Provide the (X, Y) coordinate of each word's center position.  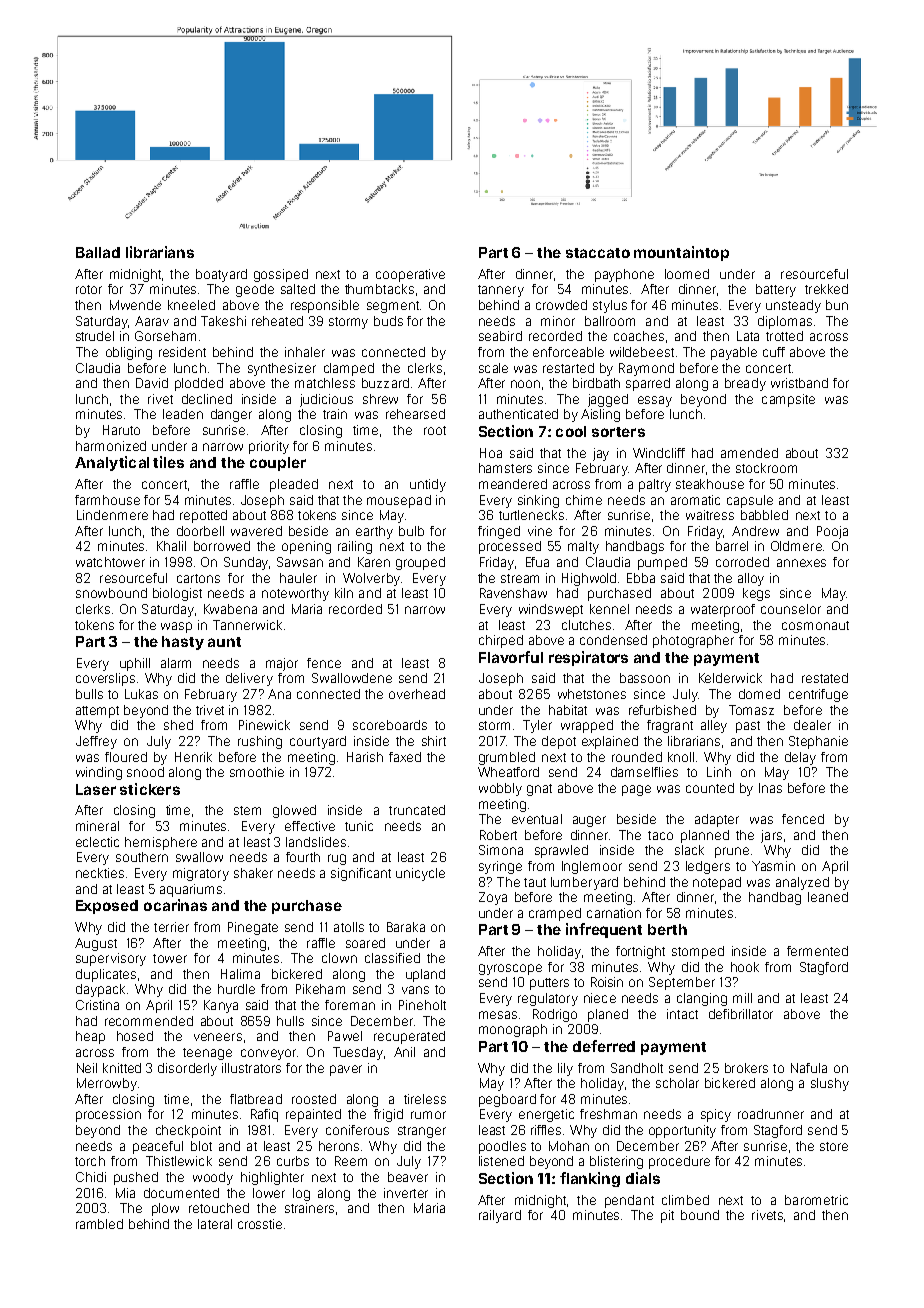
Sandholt (637, 1068)
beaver (408, 1177)
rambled (99, 1224)
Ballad (98, 252)
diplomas (785, 322)
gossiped (281, 275)
